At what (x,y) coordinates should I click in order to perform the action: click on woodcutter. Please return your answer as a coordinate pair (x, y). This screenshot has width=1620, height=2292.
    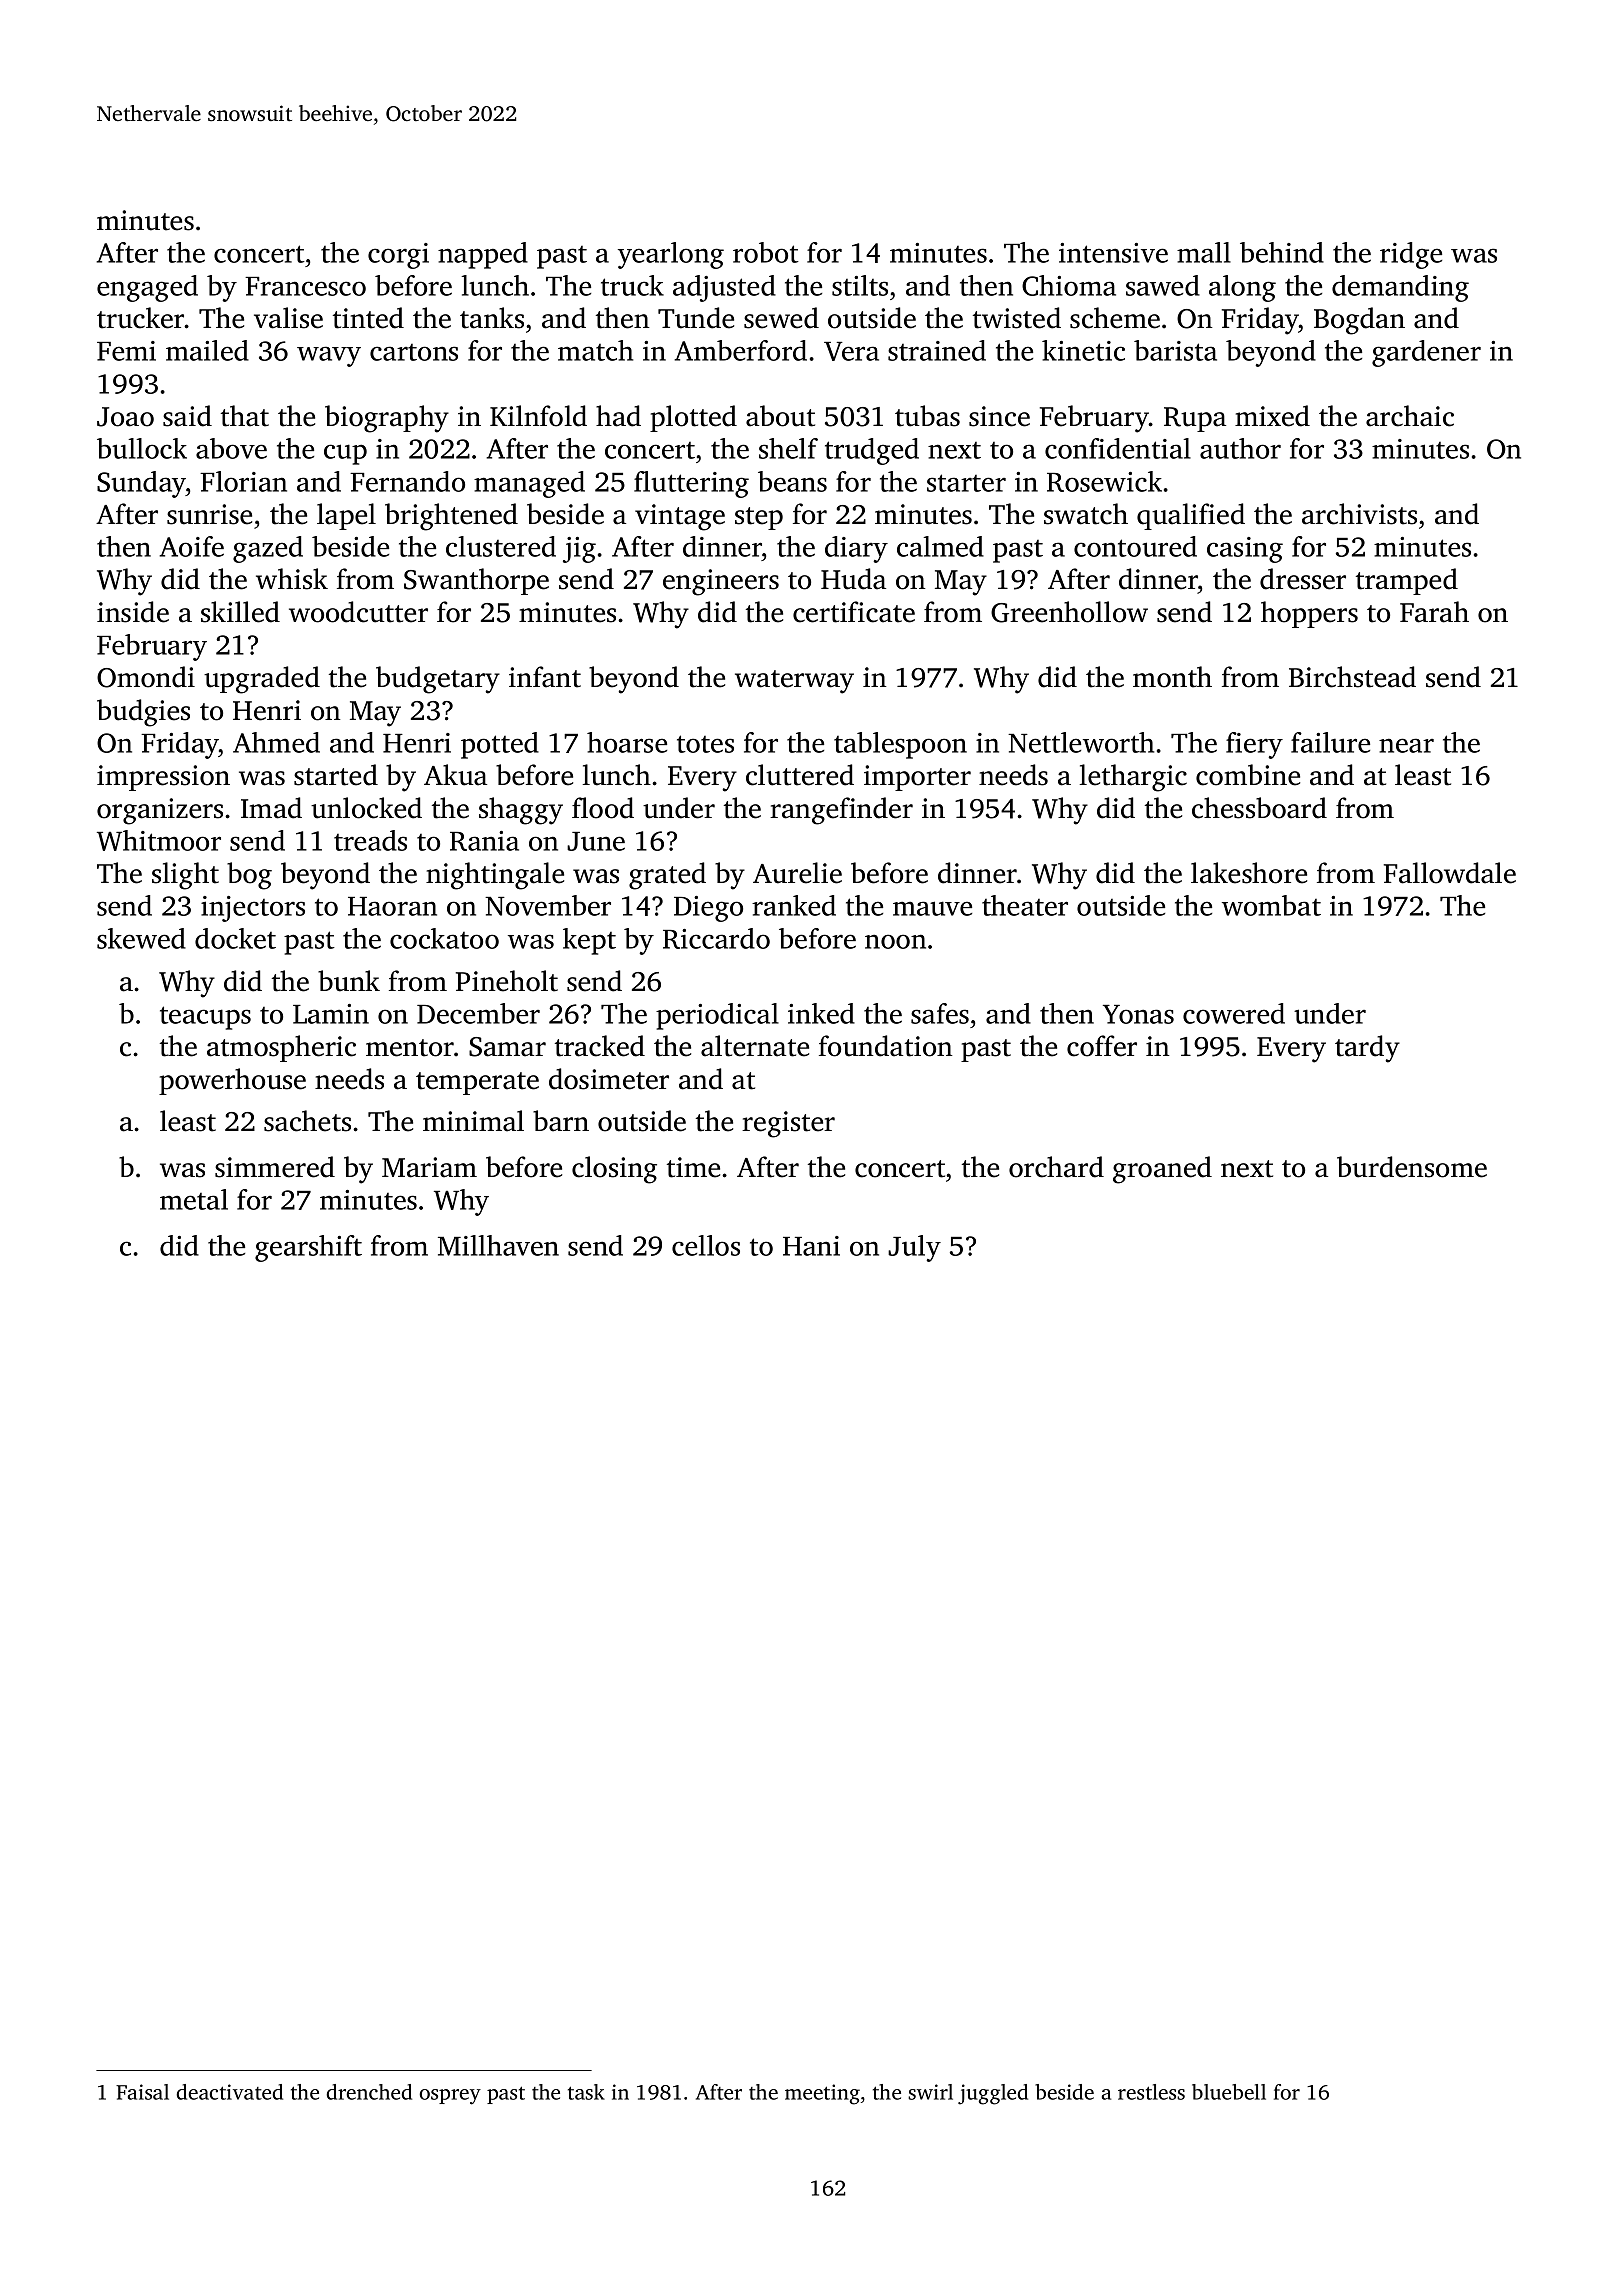
    Looking at the image, I should click on (358, 612).
